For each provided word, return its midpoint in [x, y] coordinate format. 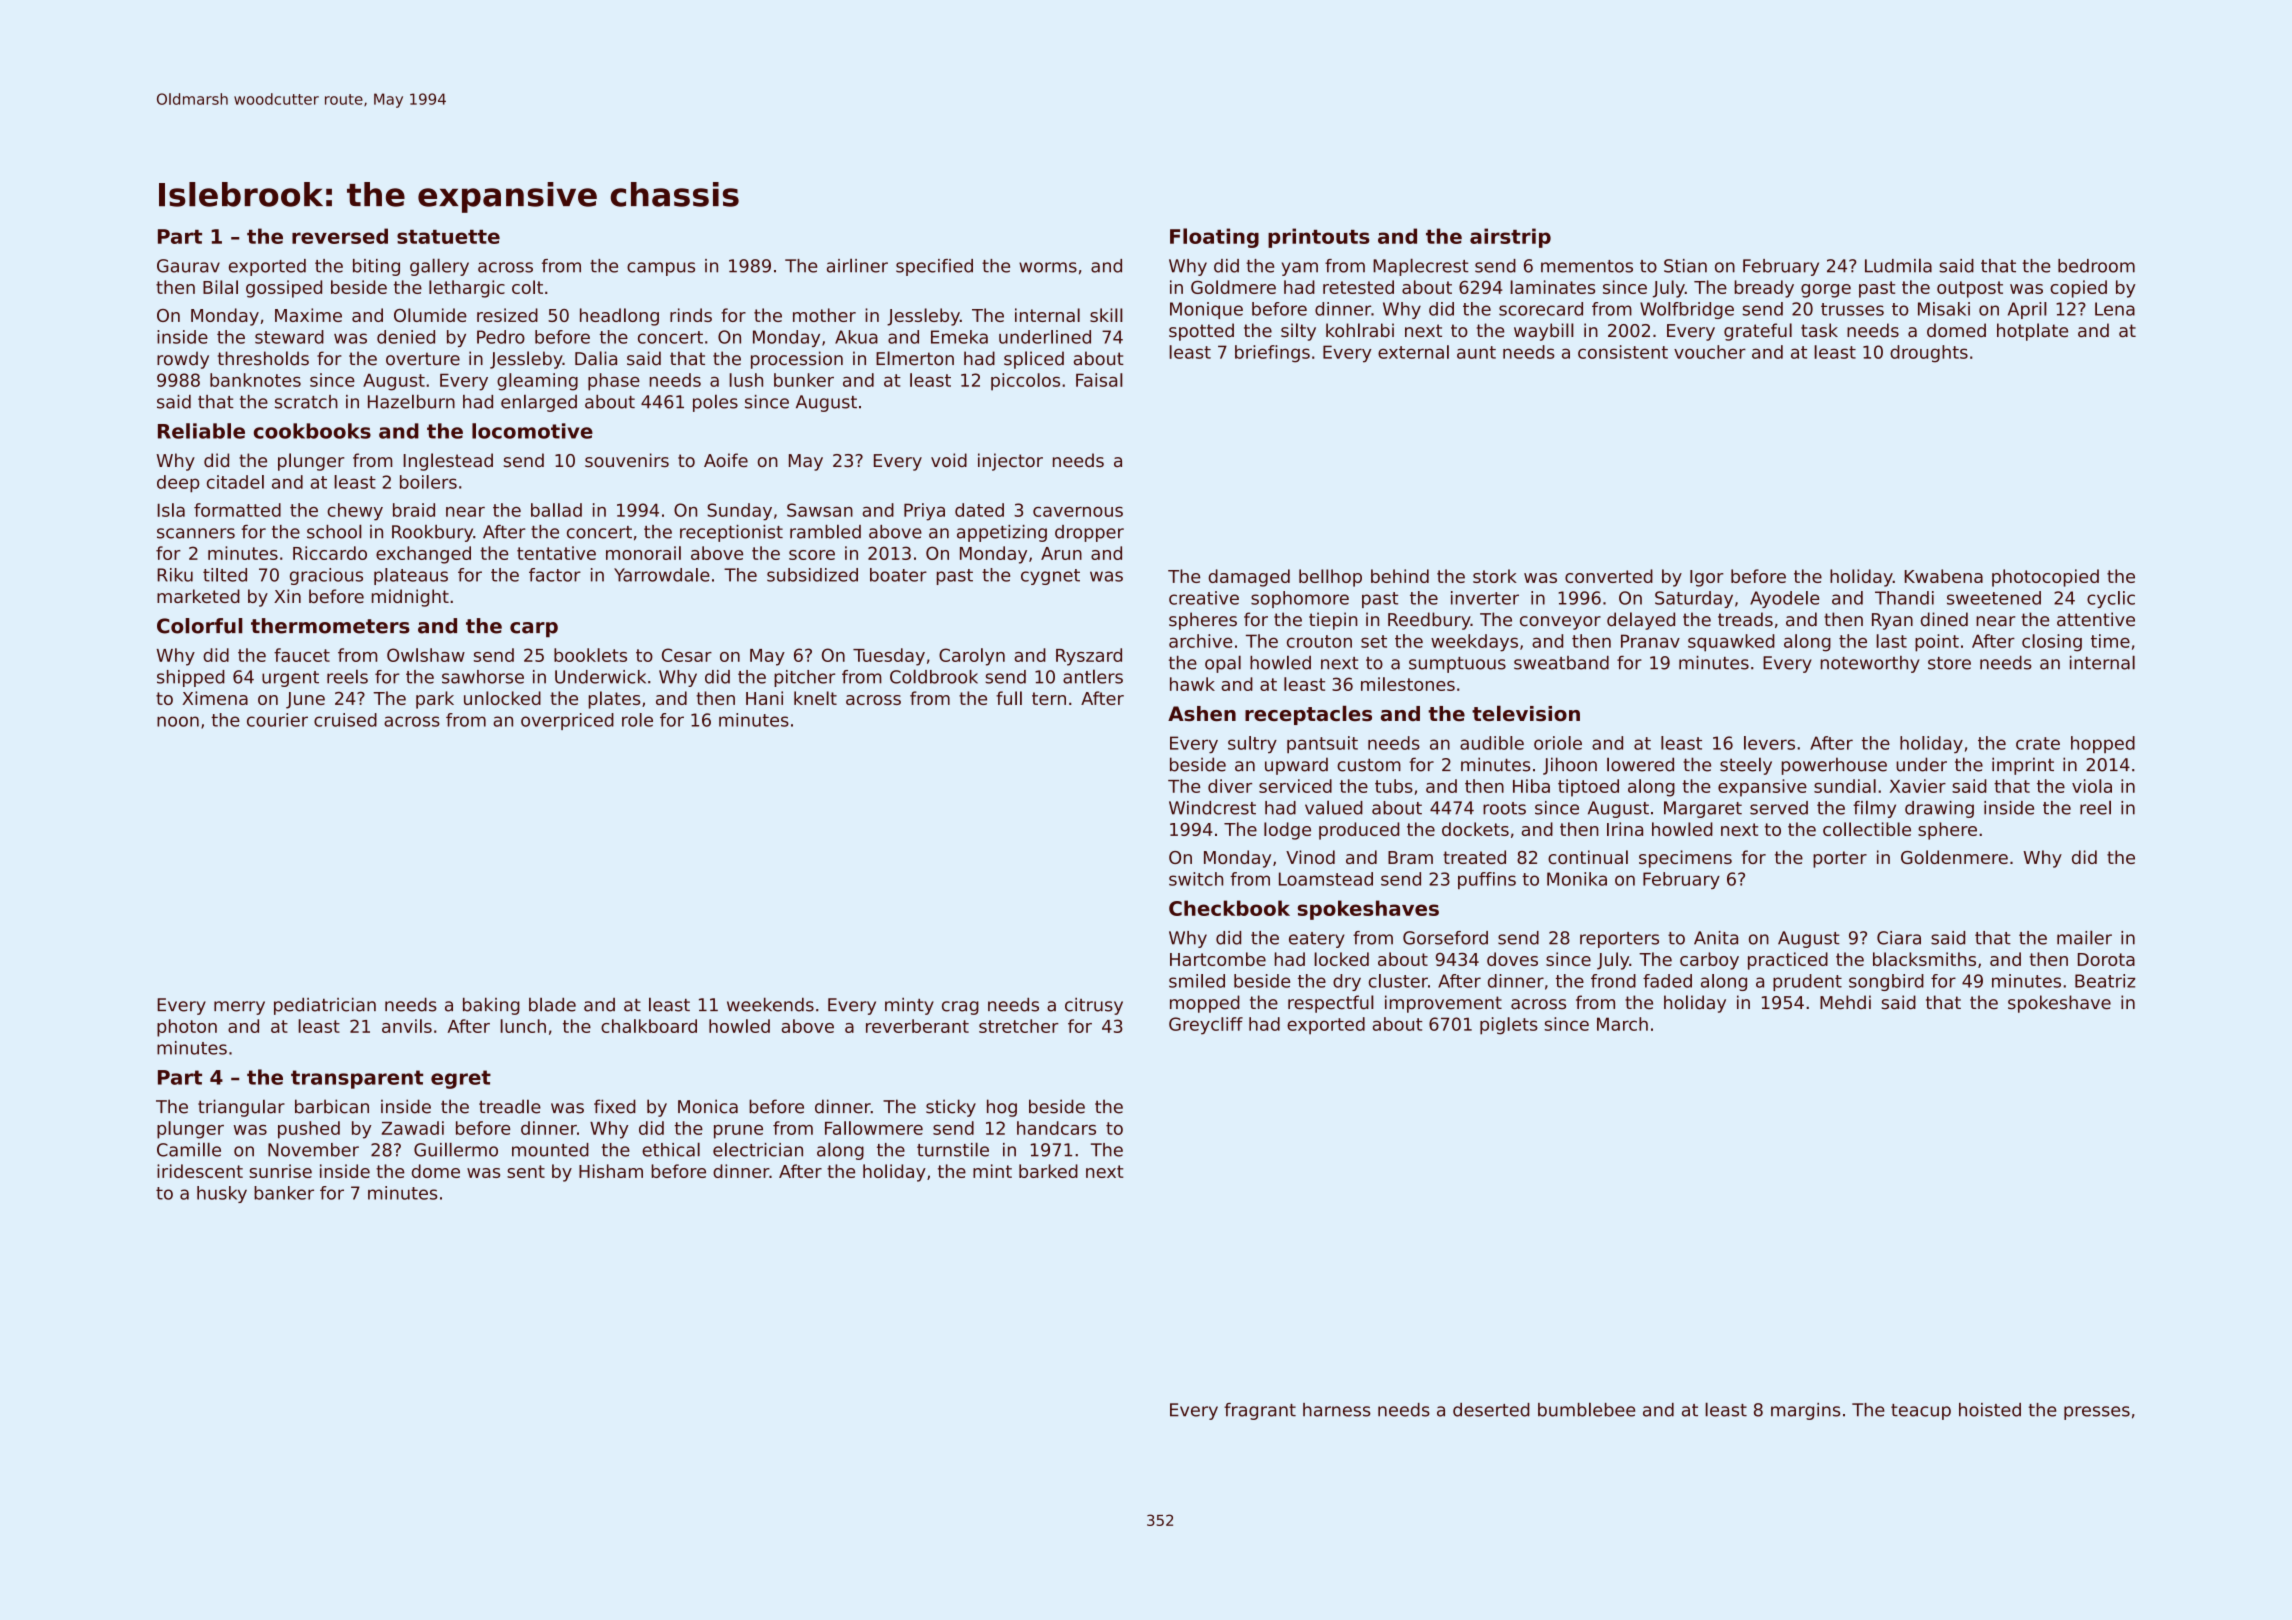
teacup [1921, 1412]
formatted [237, 510]
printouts [1319, 238]
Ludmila [1898, 265]
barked [1048, 1171]
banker [284, 1193]
